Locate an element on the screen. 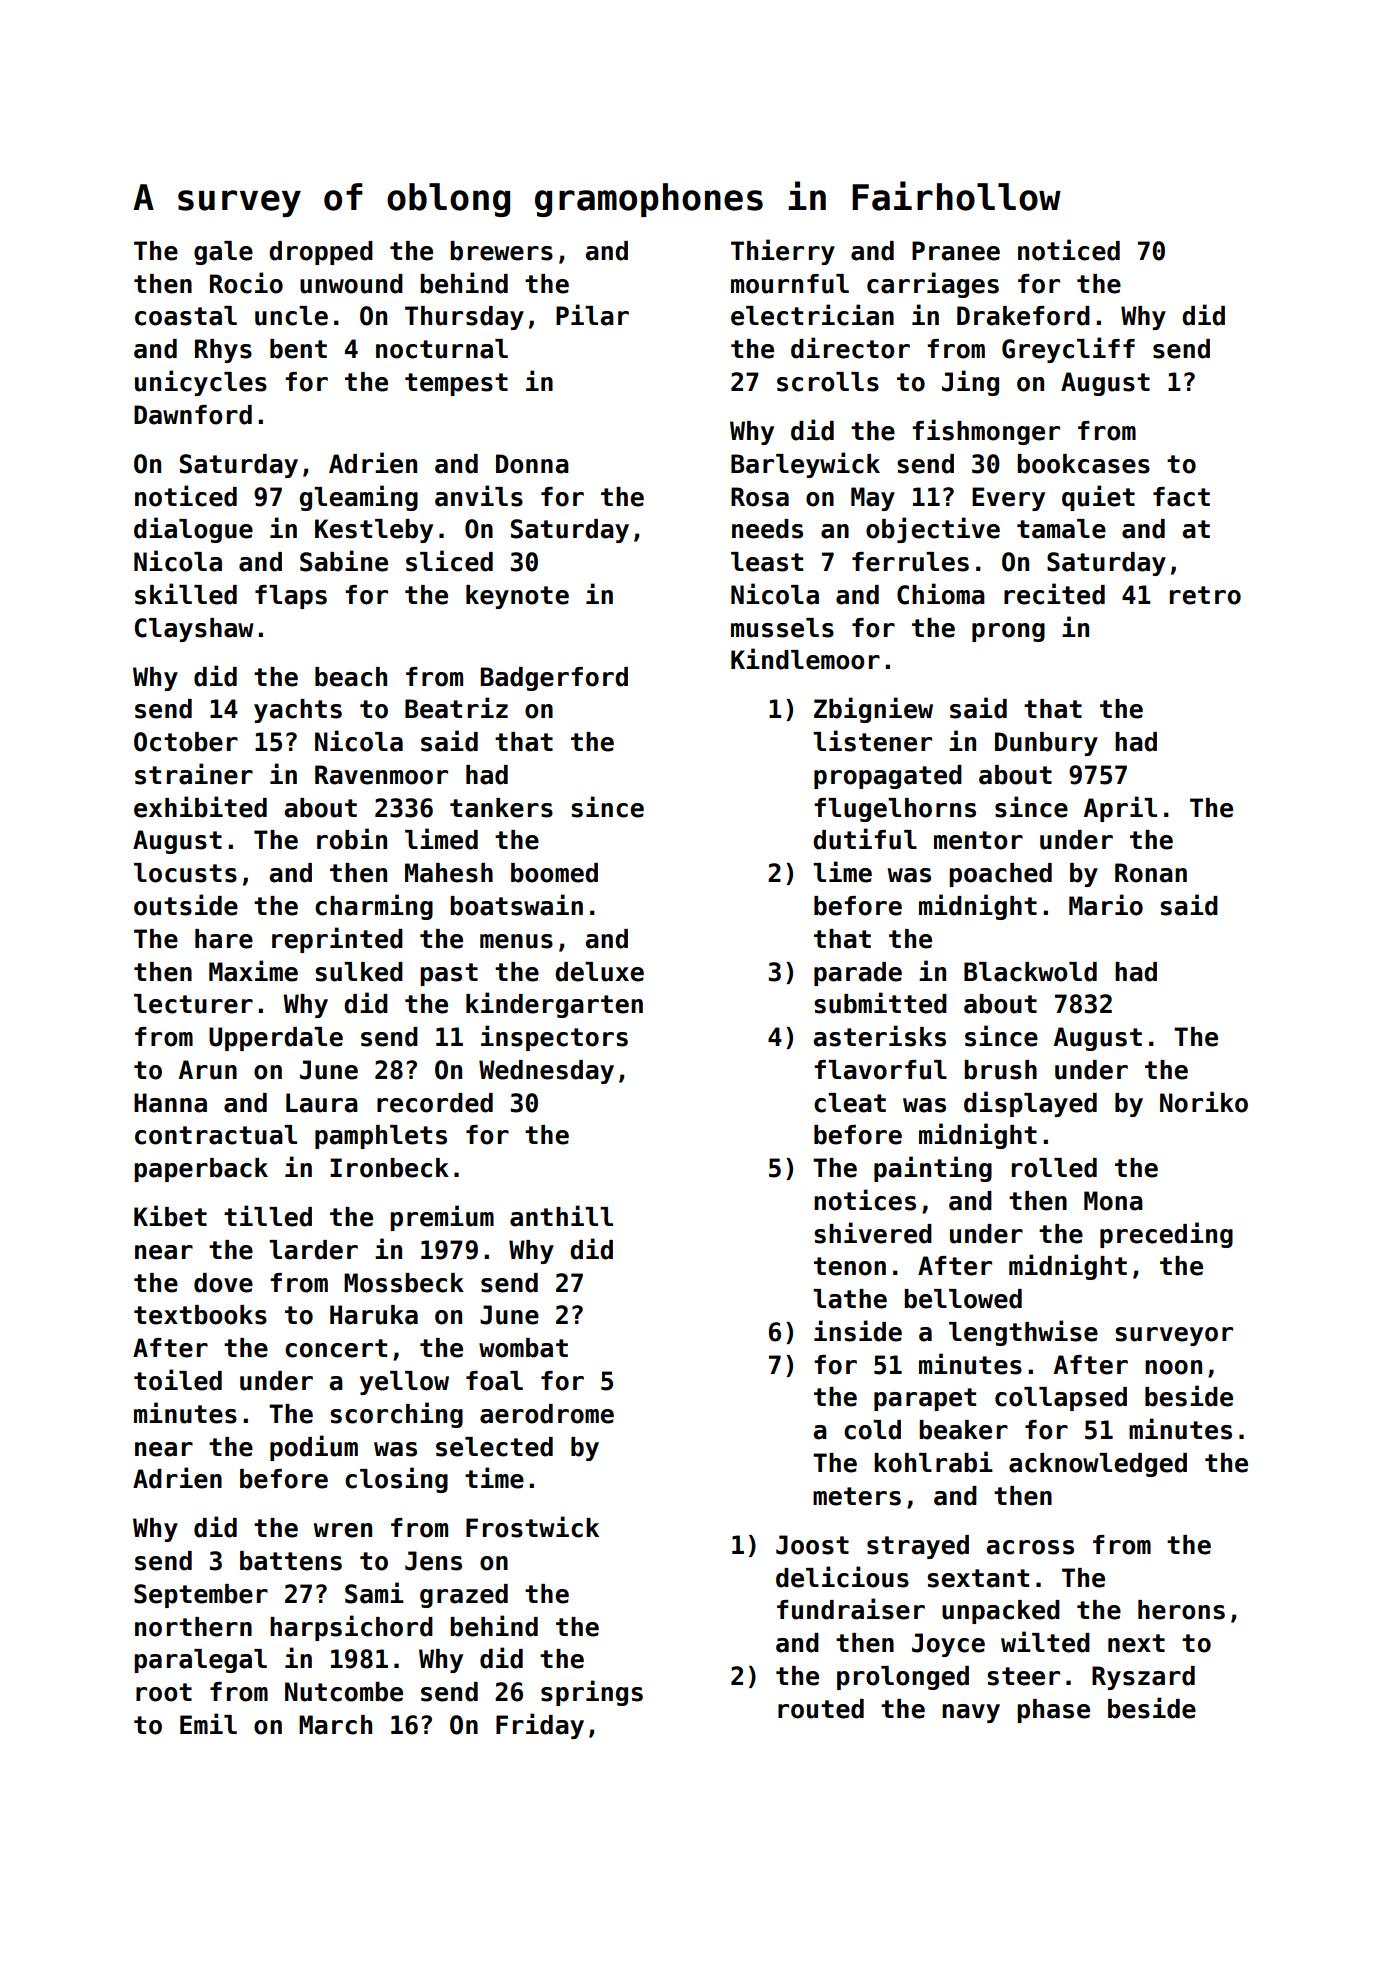 Image resolution: width=1386 pixels, height=1969 pixels. gale is located at coordinates (223, 253).
